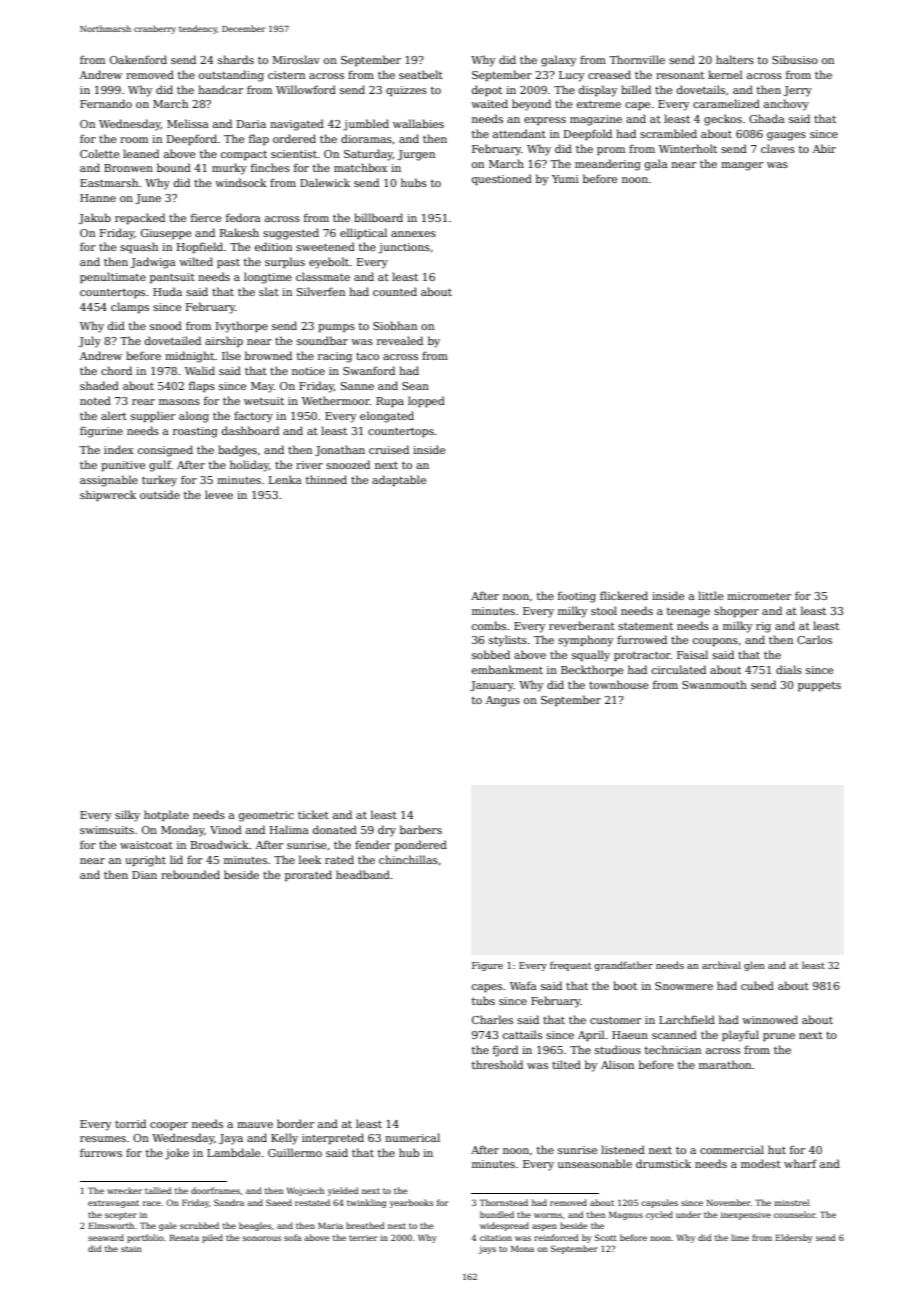 This screenshot has height=1308, width=924. What do you see at coordinates (94, 218) in the screenshot?
I see `Jakub` at bounding box center [94, 218].
